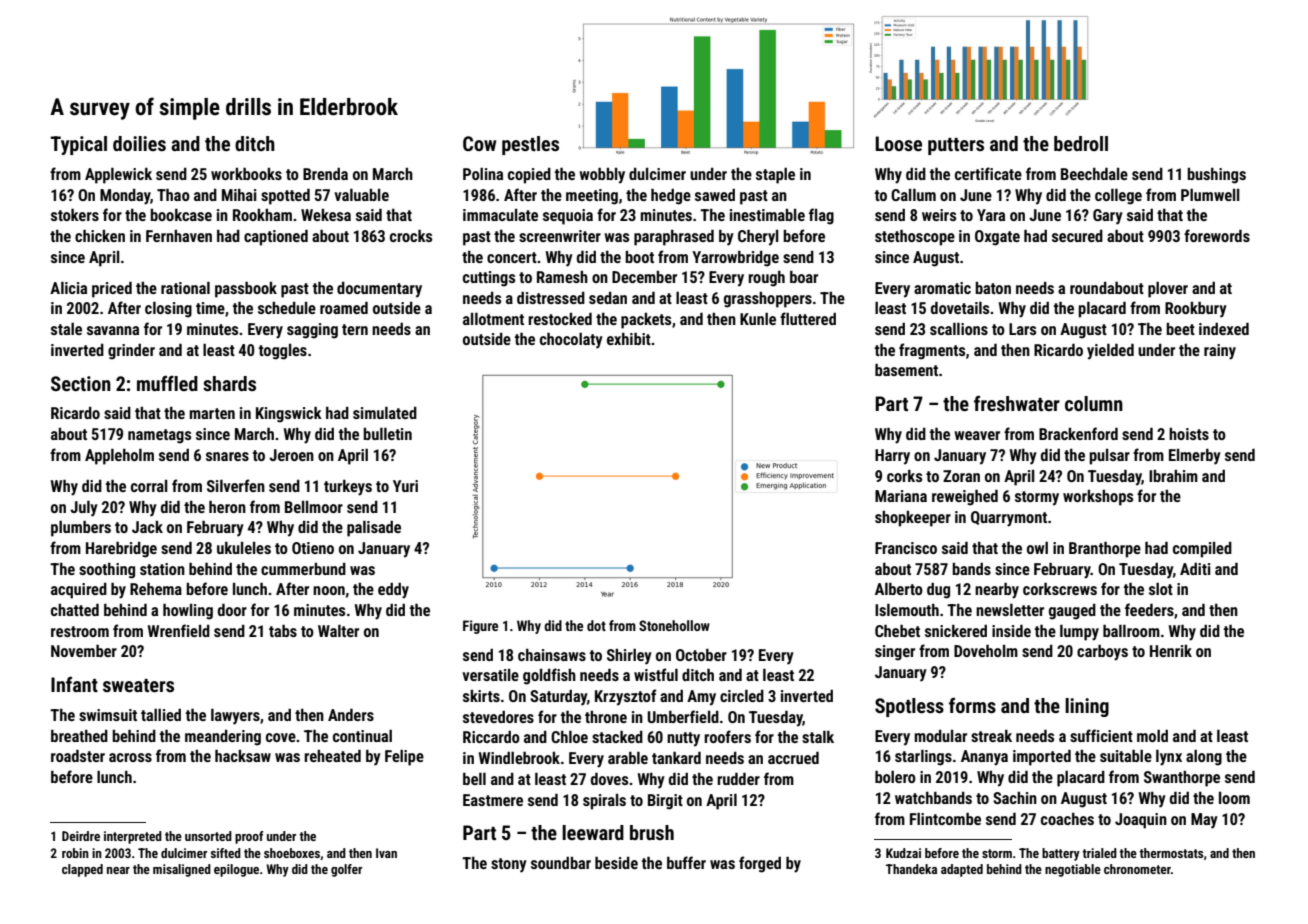 Image resolution: width=1308 pixels, height=924 pixels. What do you see at coordinates (246, 174) in the screenshot?
I see `workbooks` at bounding box center [246, 174].
